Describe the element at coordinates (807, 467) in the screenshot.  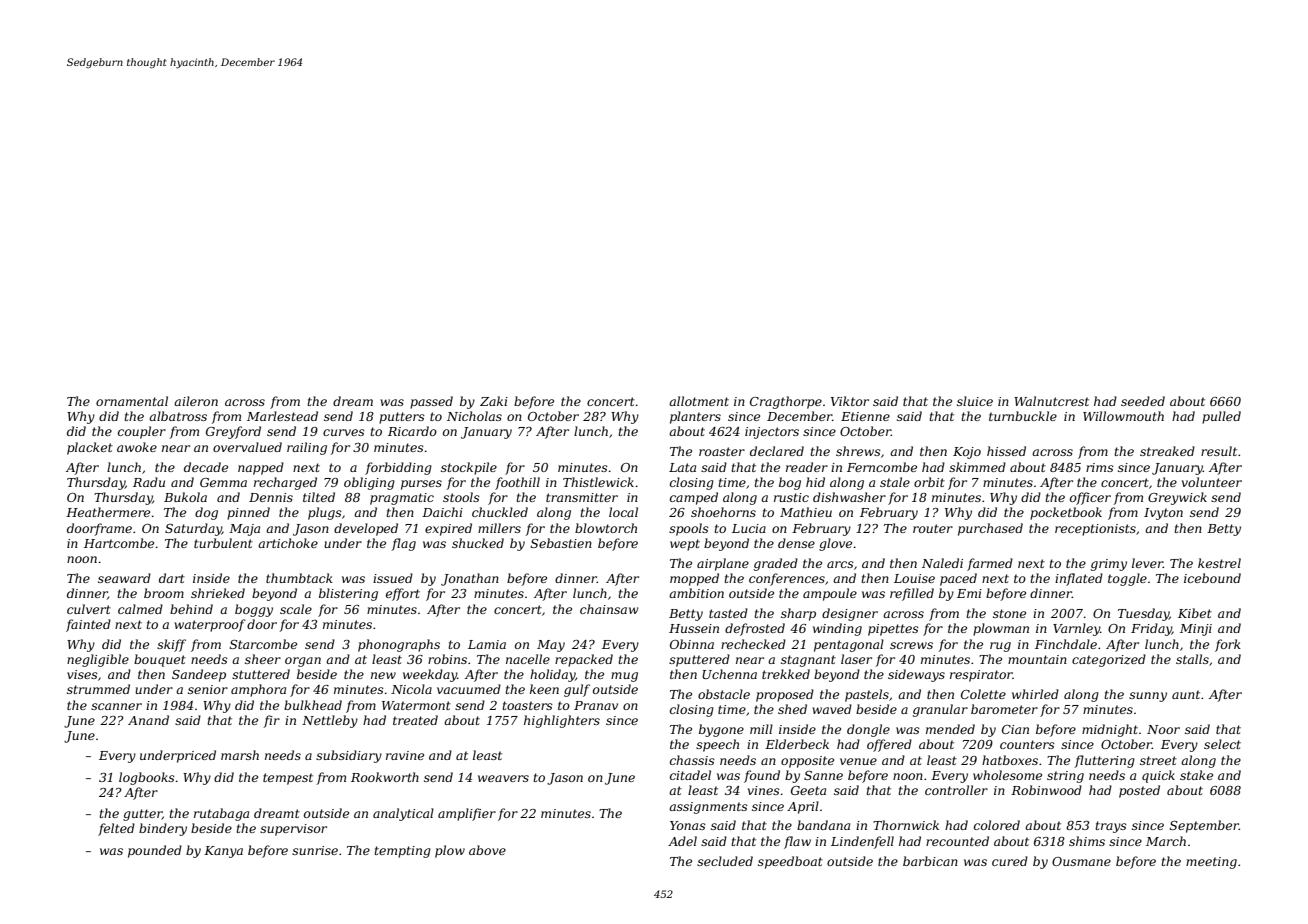
I see `reader` at that location.
